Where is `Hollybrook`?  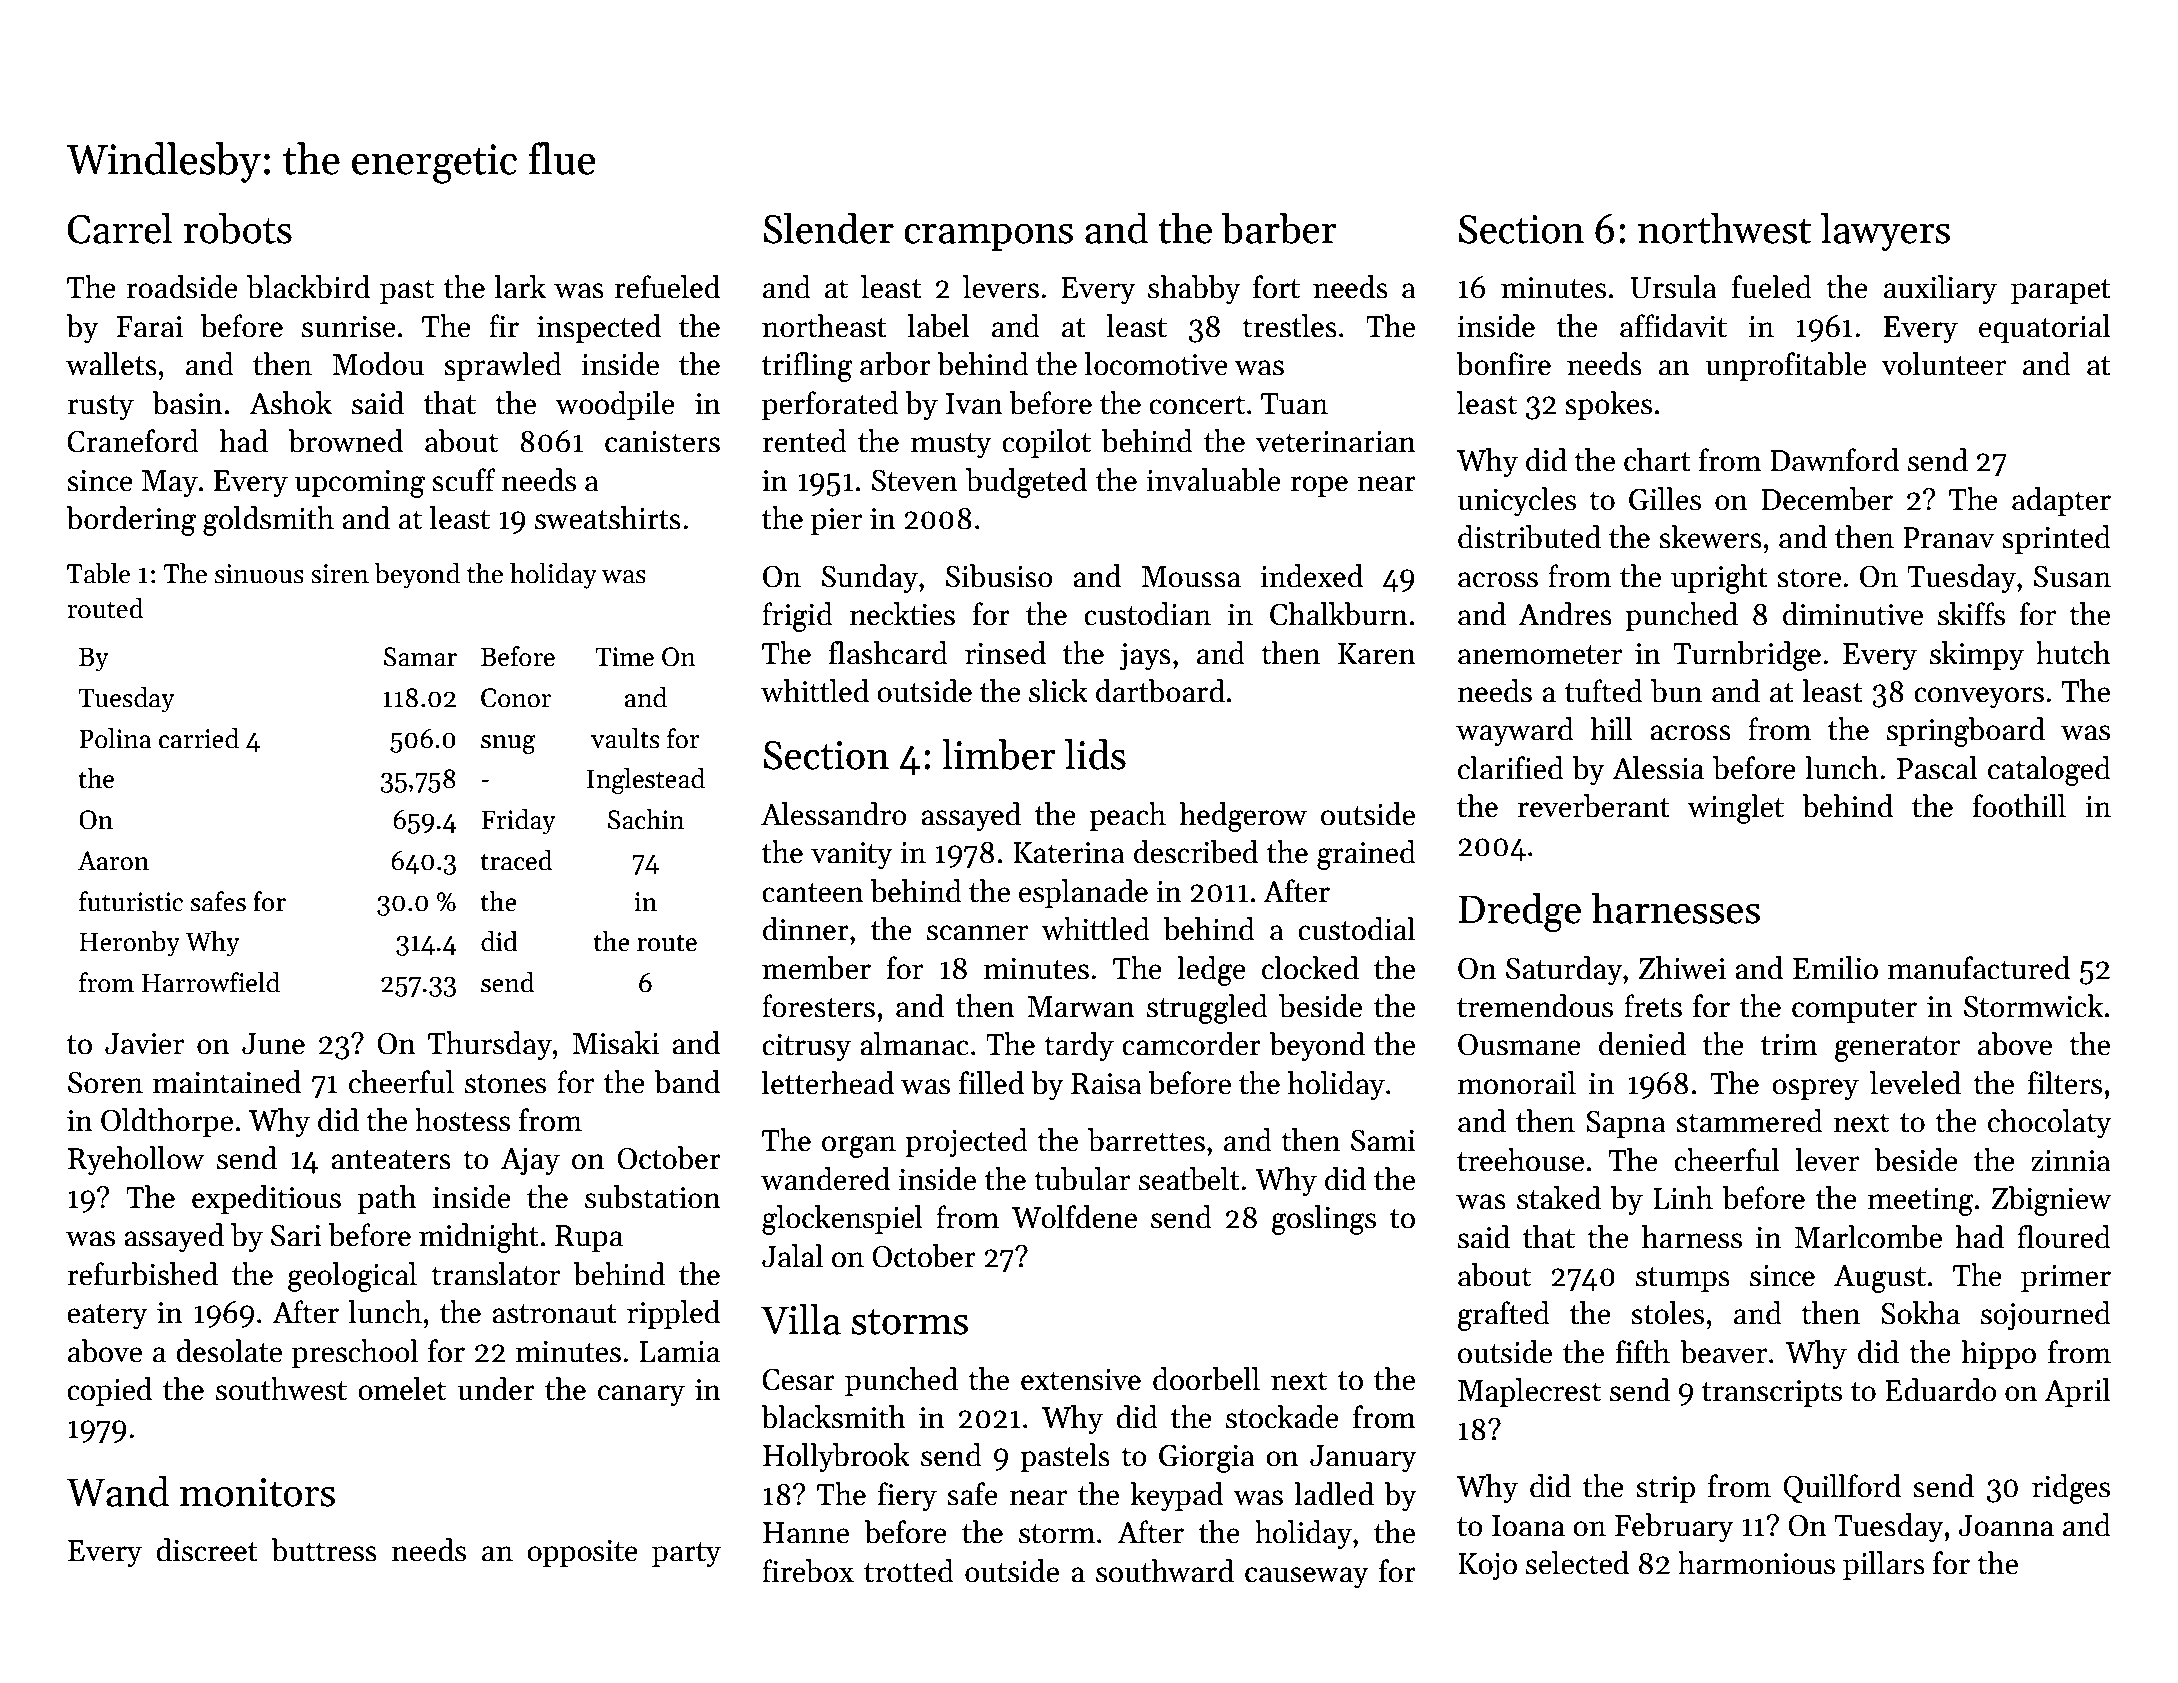
Hollybrook is located at coordinates (836, 1457).
